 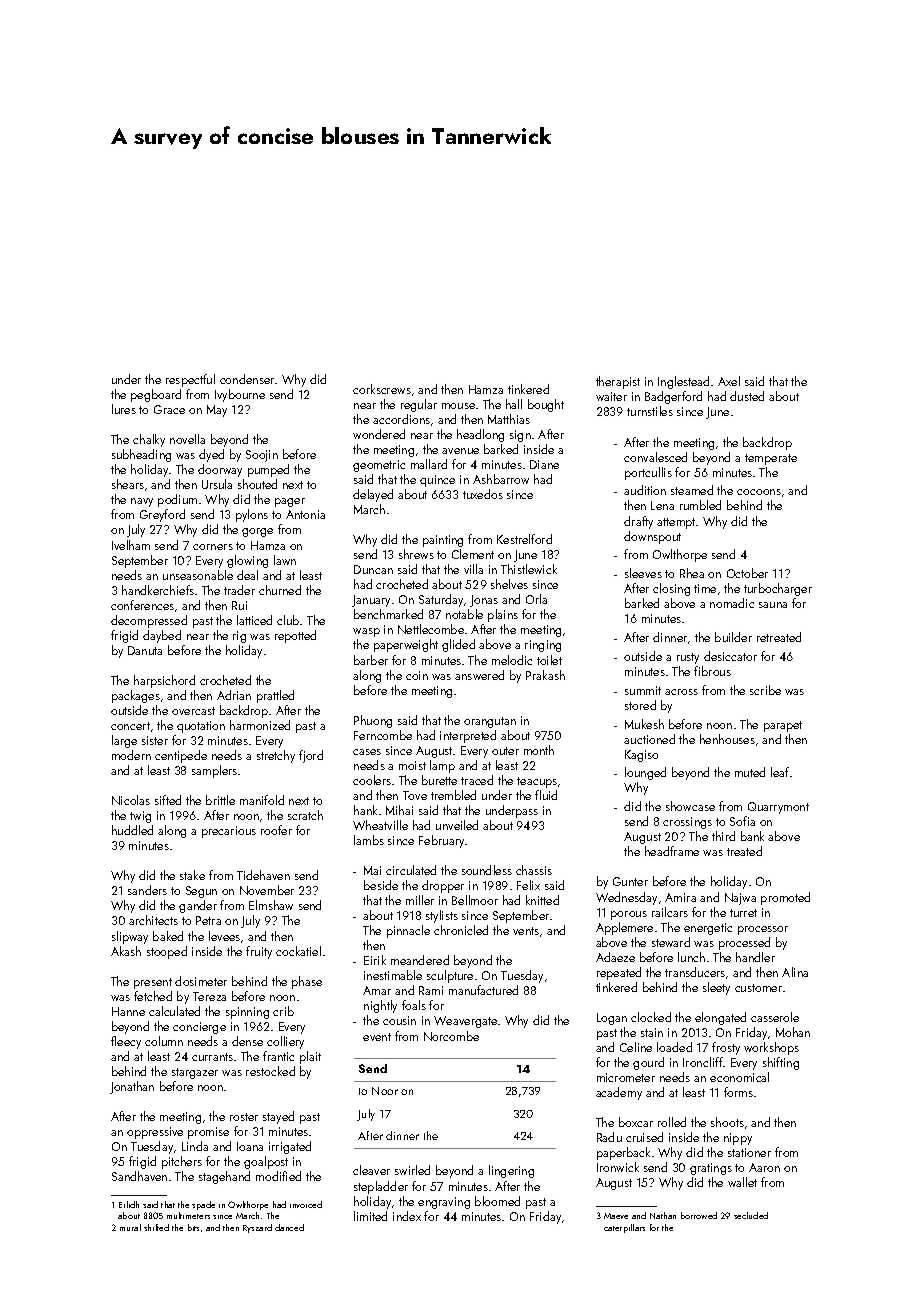 I want to click on closing, so click(x=671, y=589).
